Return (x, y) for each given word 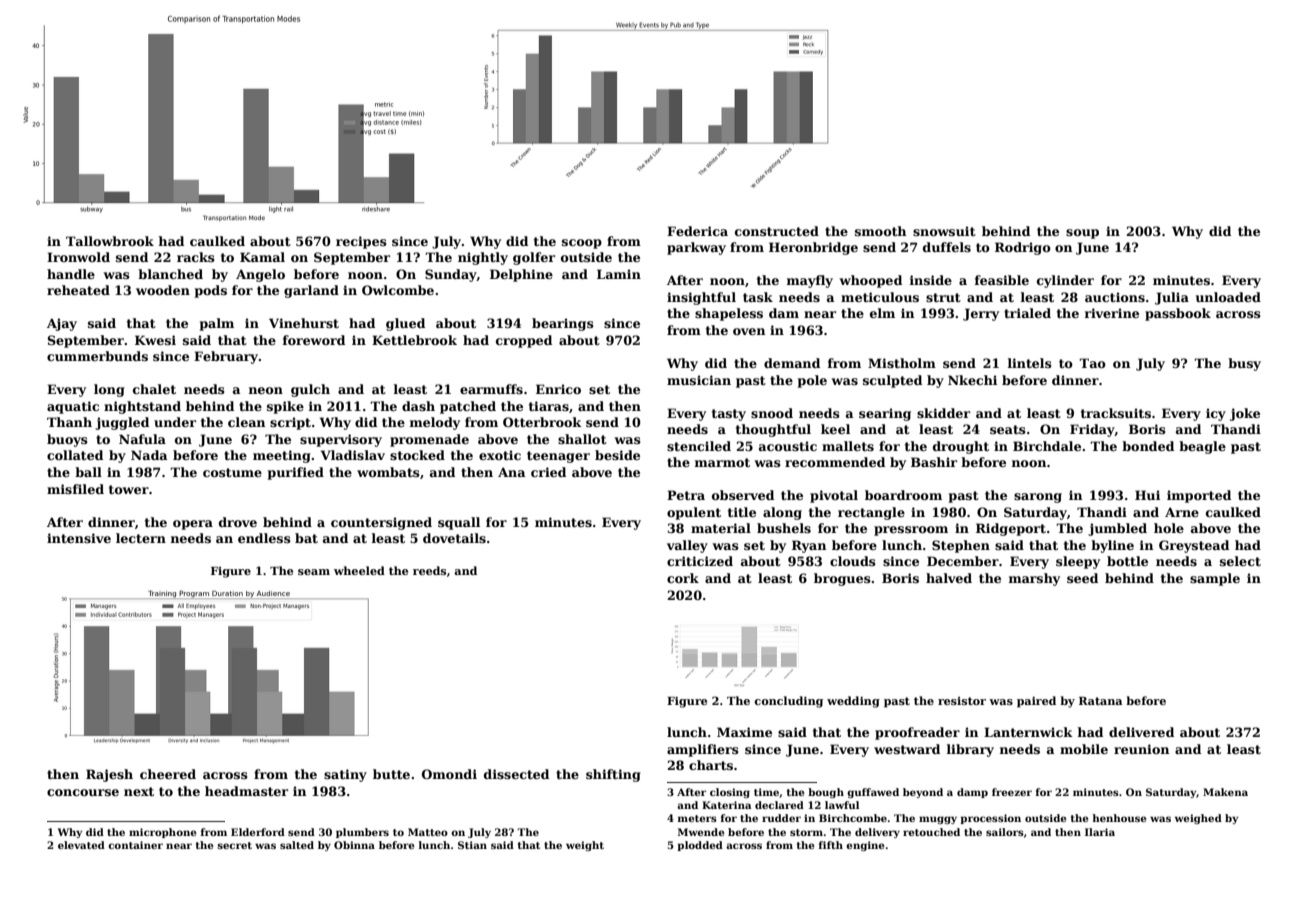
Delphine (521, 275)
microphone (162, 833)
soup (1082, 234)
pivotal (834, 496)
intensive (79, 538)
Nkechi (972, 380)
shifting (613, 775)
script (290, 423)
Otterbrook (542, 422)
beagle (1202, 447)
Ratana (1100, 701)
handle (71, 274)
